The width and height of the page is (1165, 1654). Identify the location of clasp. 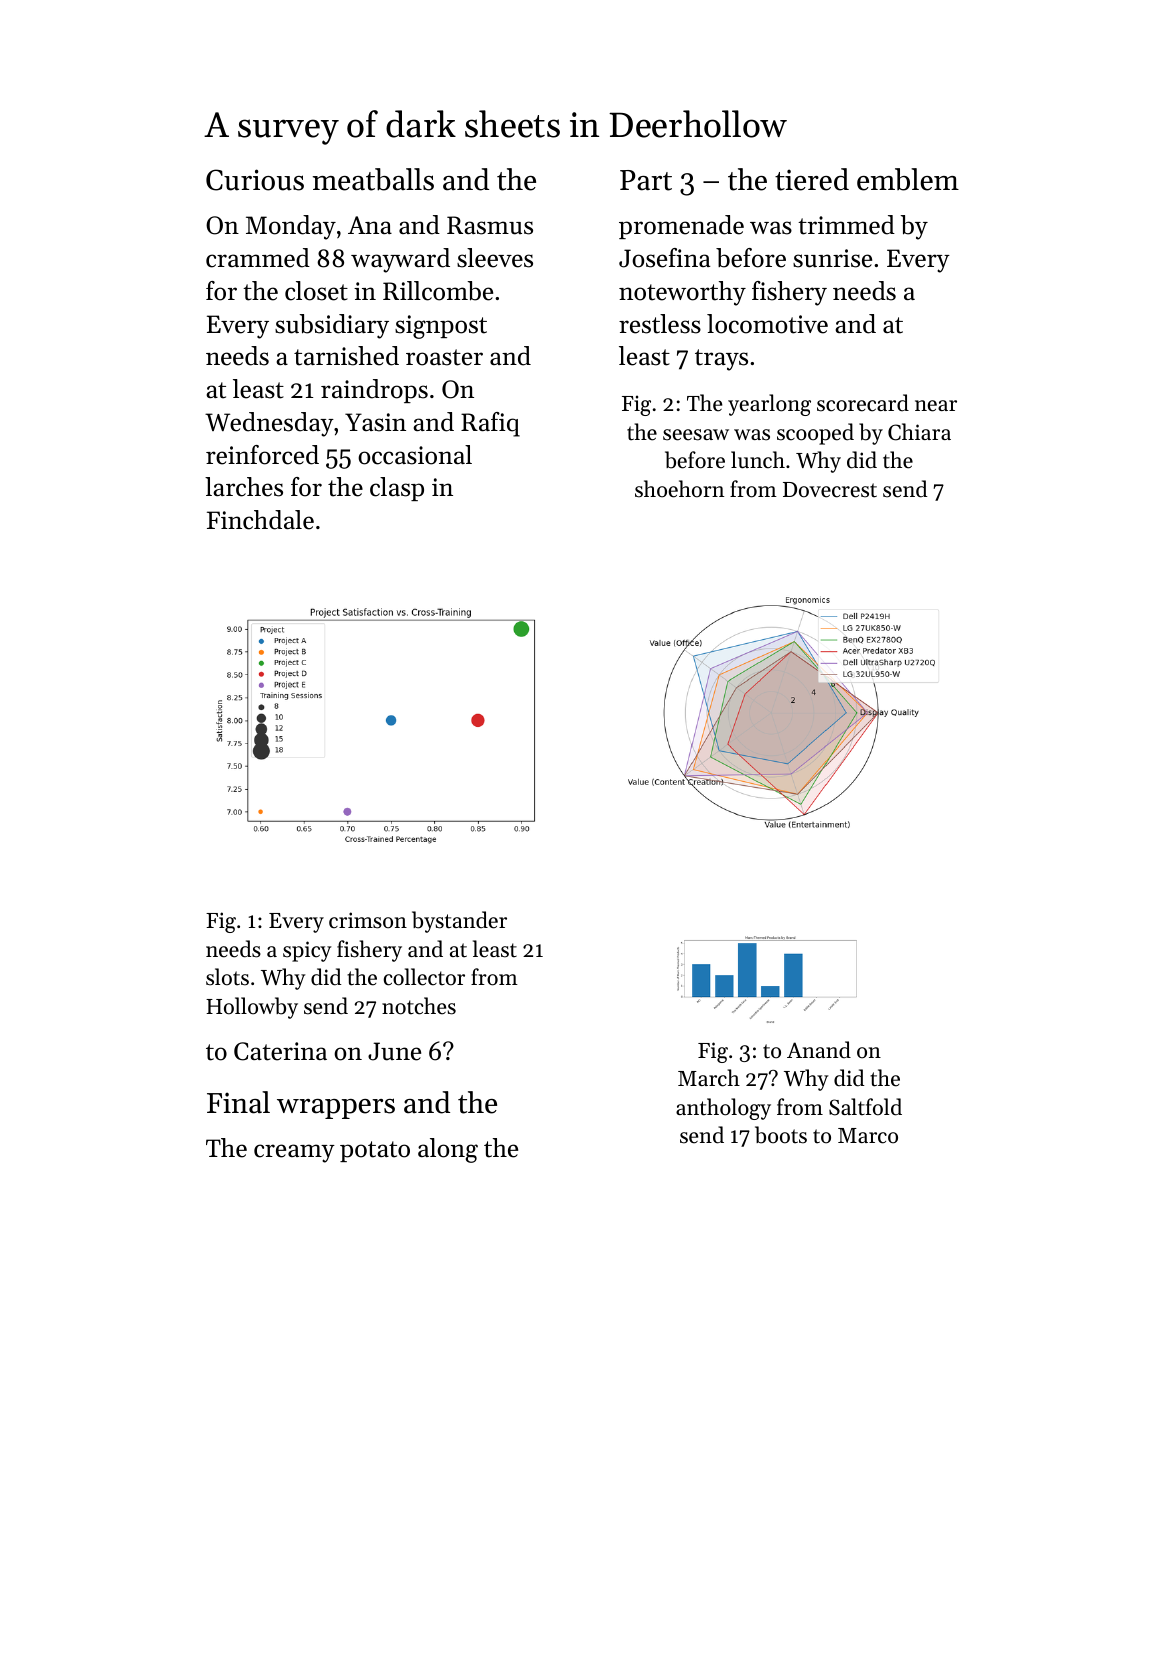
(397, 489).
